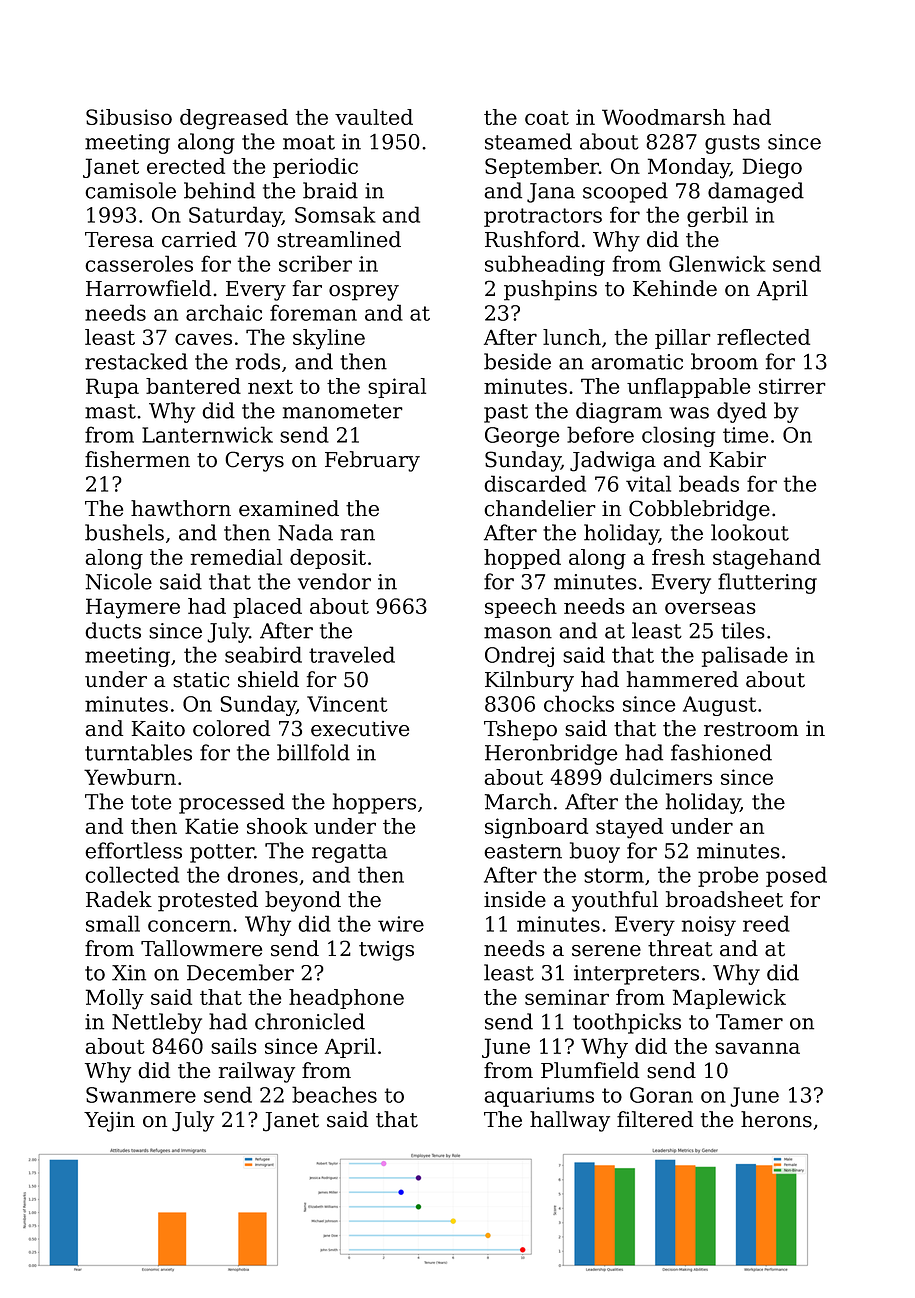  What do you see at coordinates (570, 1121) in the document?
I see `hallway` at bounding box center [570, 1121].
